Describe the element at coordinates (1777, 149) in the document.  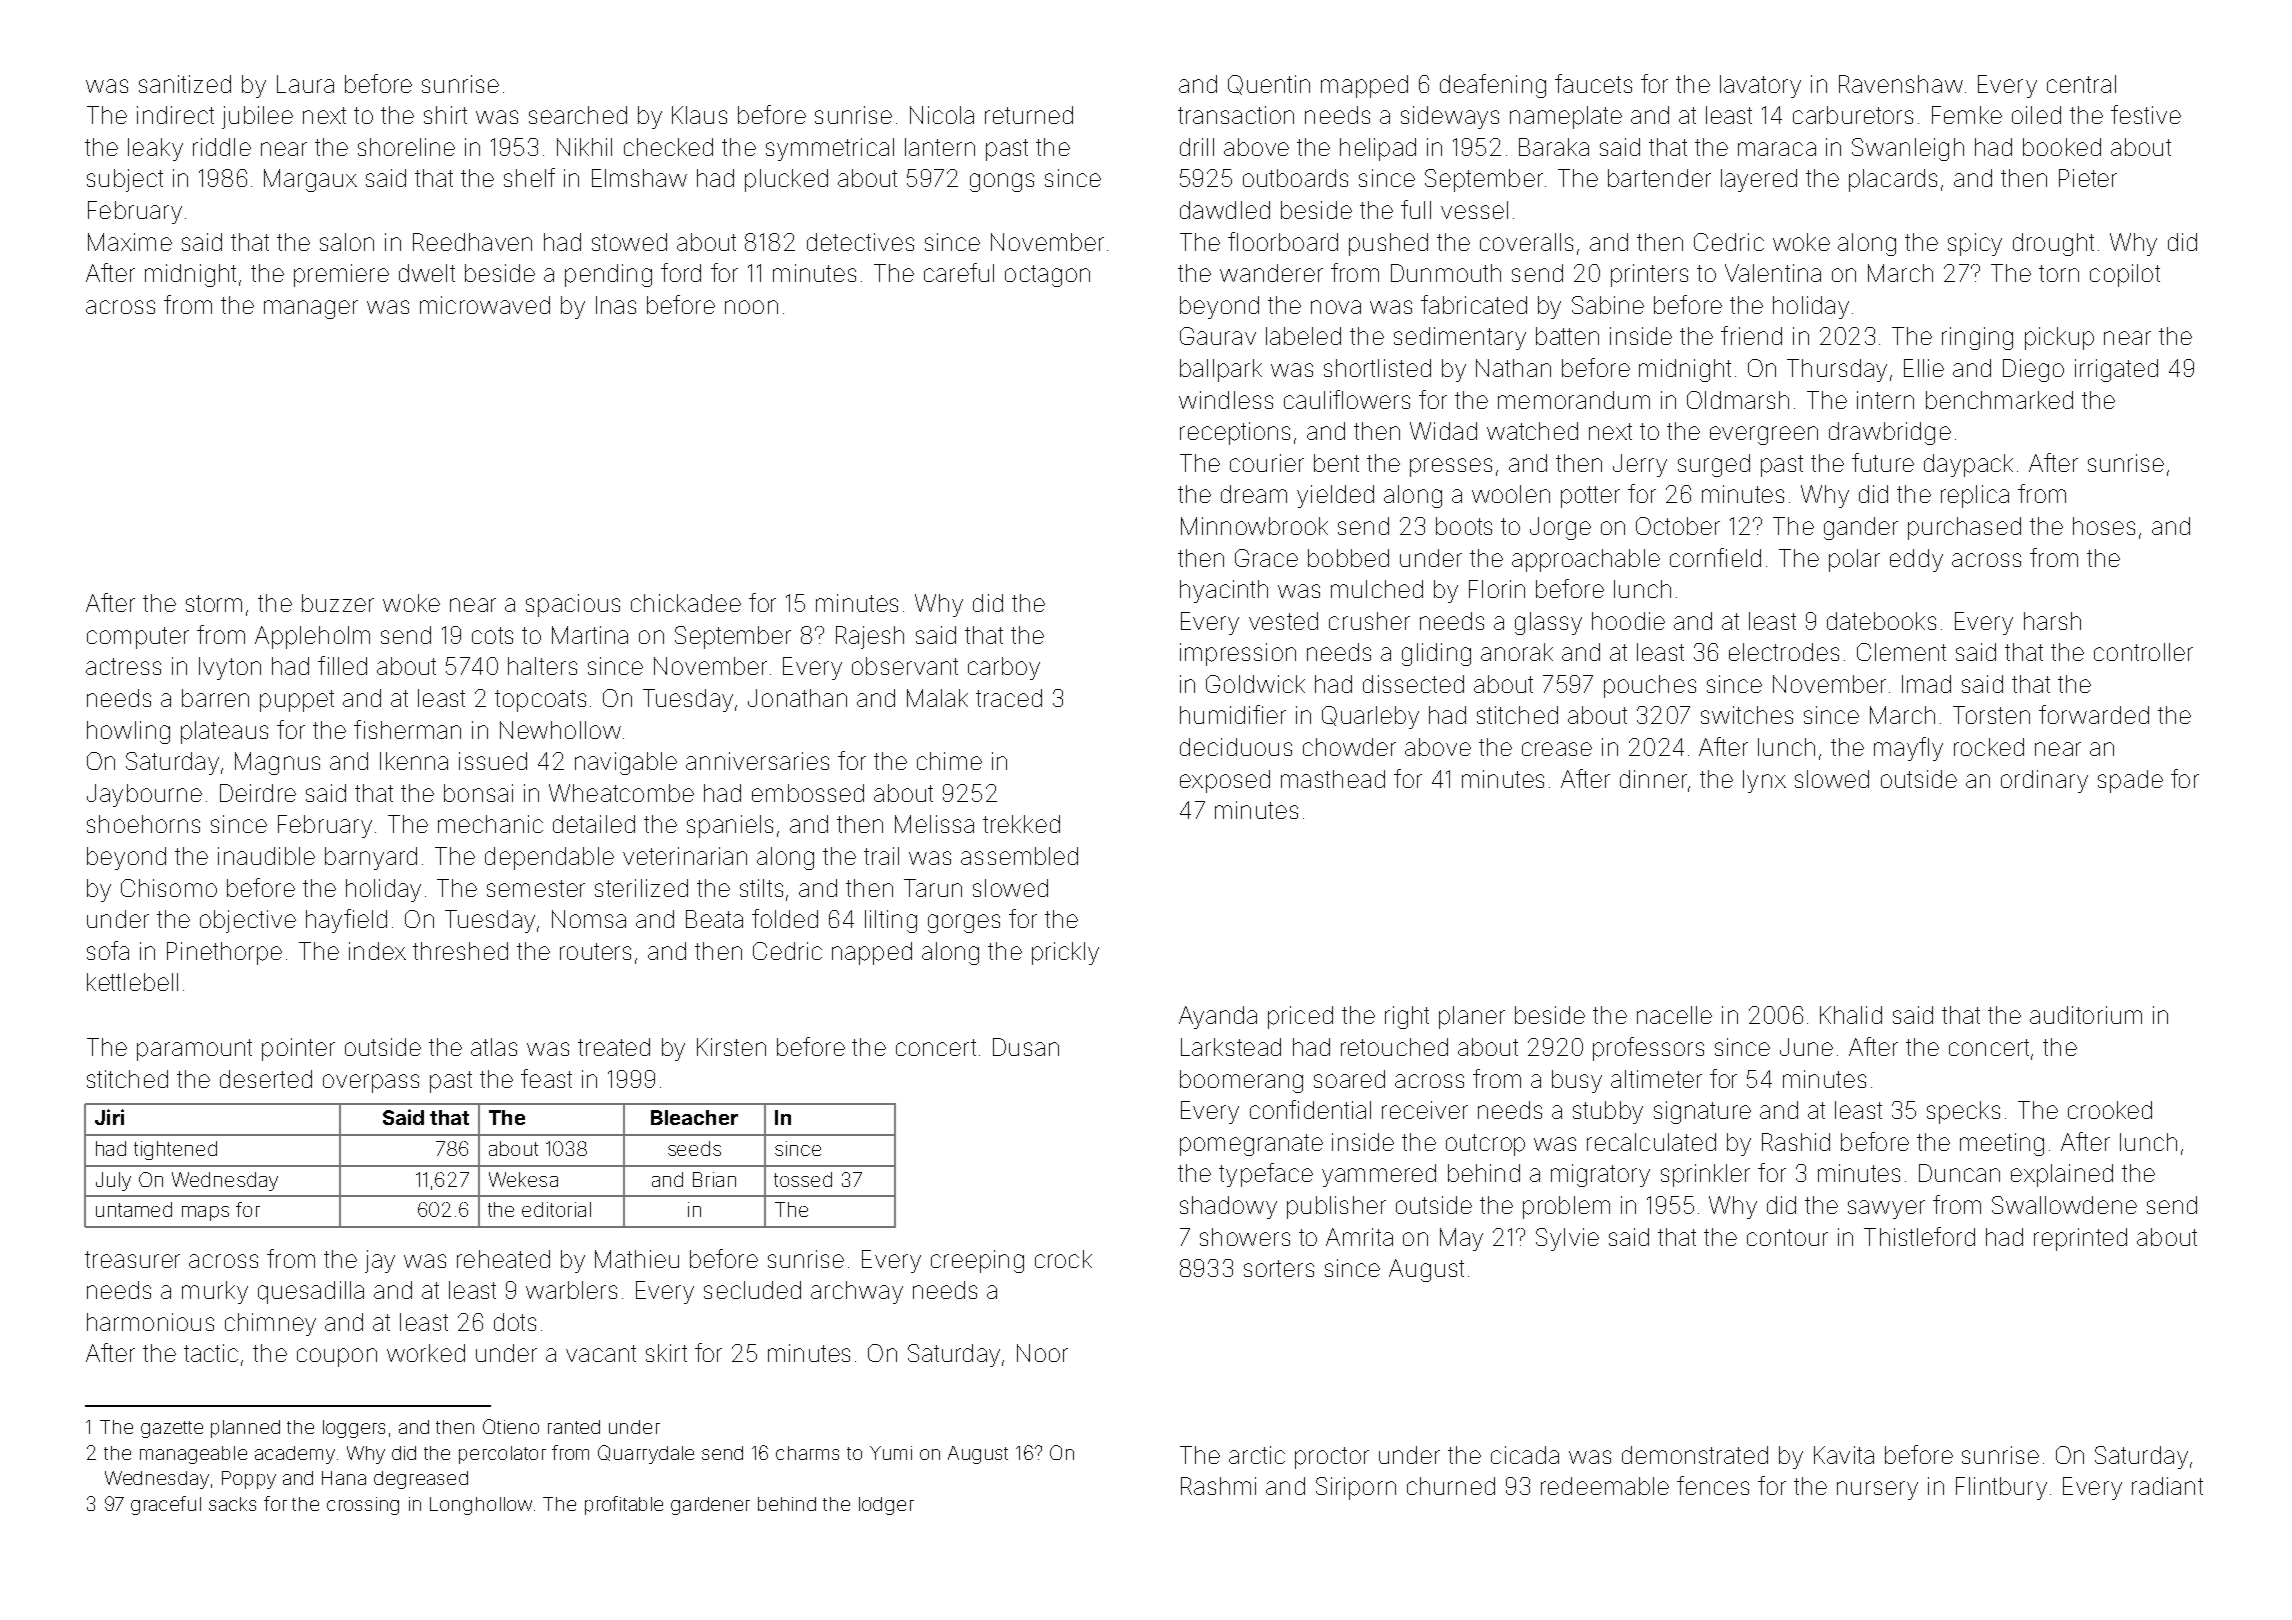
I see `maraca` at that location.
